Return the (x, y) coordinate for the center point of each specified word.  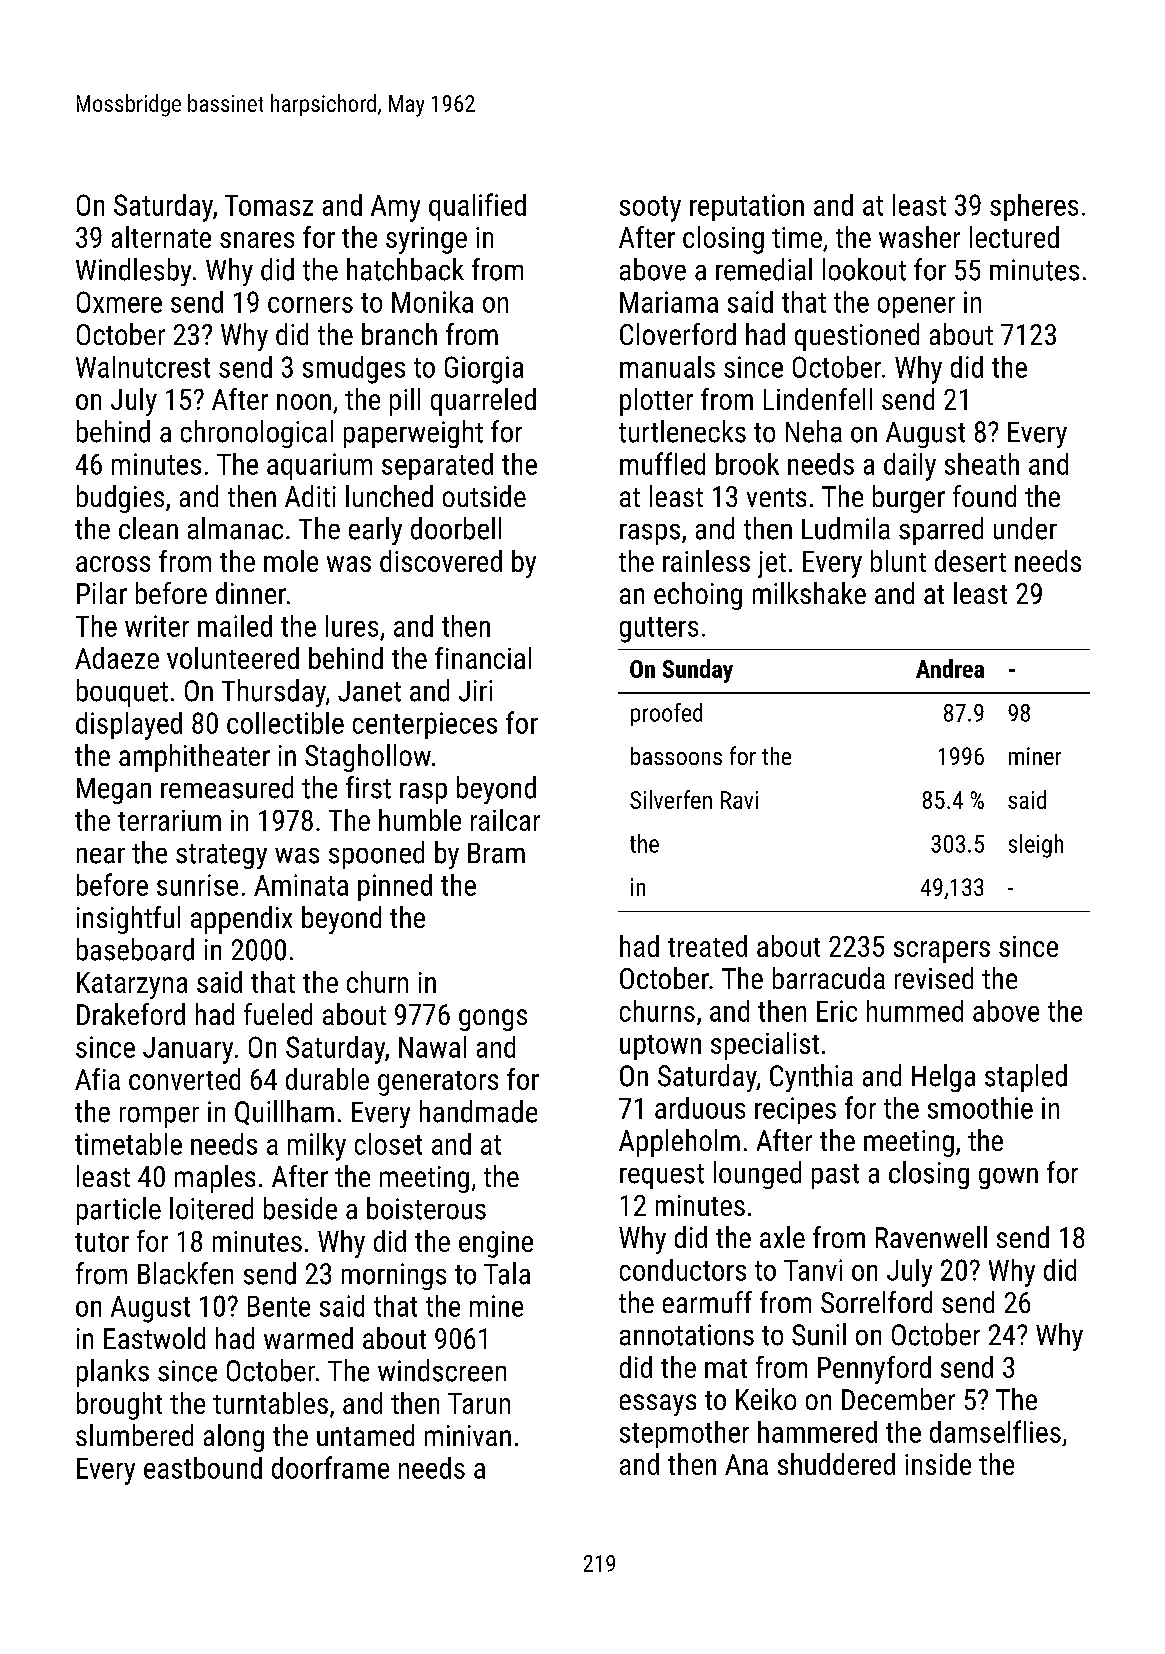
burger (909, 499)
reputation (747, 207)
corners (310, 305)
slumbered (134, 1435)
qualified (477, 207)
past (835, 1176)
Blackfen (185, 1273)
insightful (128, 920)
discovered (441, 561)
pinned (395, 887)
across (113, 564)
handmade (478, 1111)
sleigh (1036, 846)
